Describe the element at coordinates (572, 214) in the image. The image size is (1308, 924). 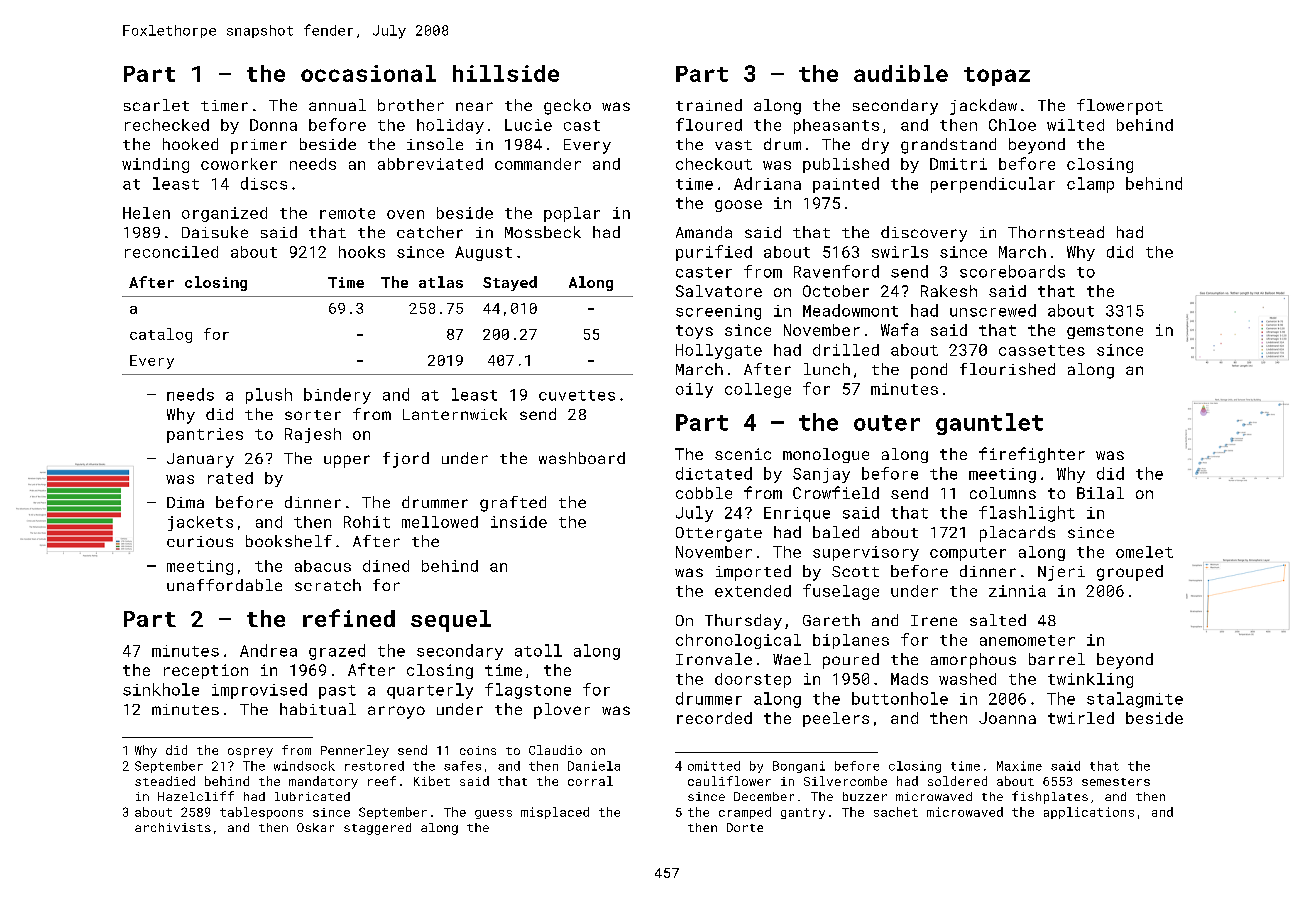
I see `poplar` at that location.
